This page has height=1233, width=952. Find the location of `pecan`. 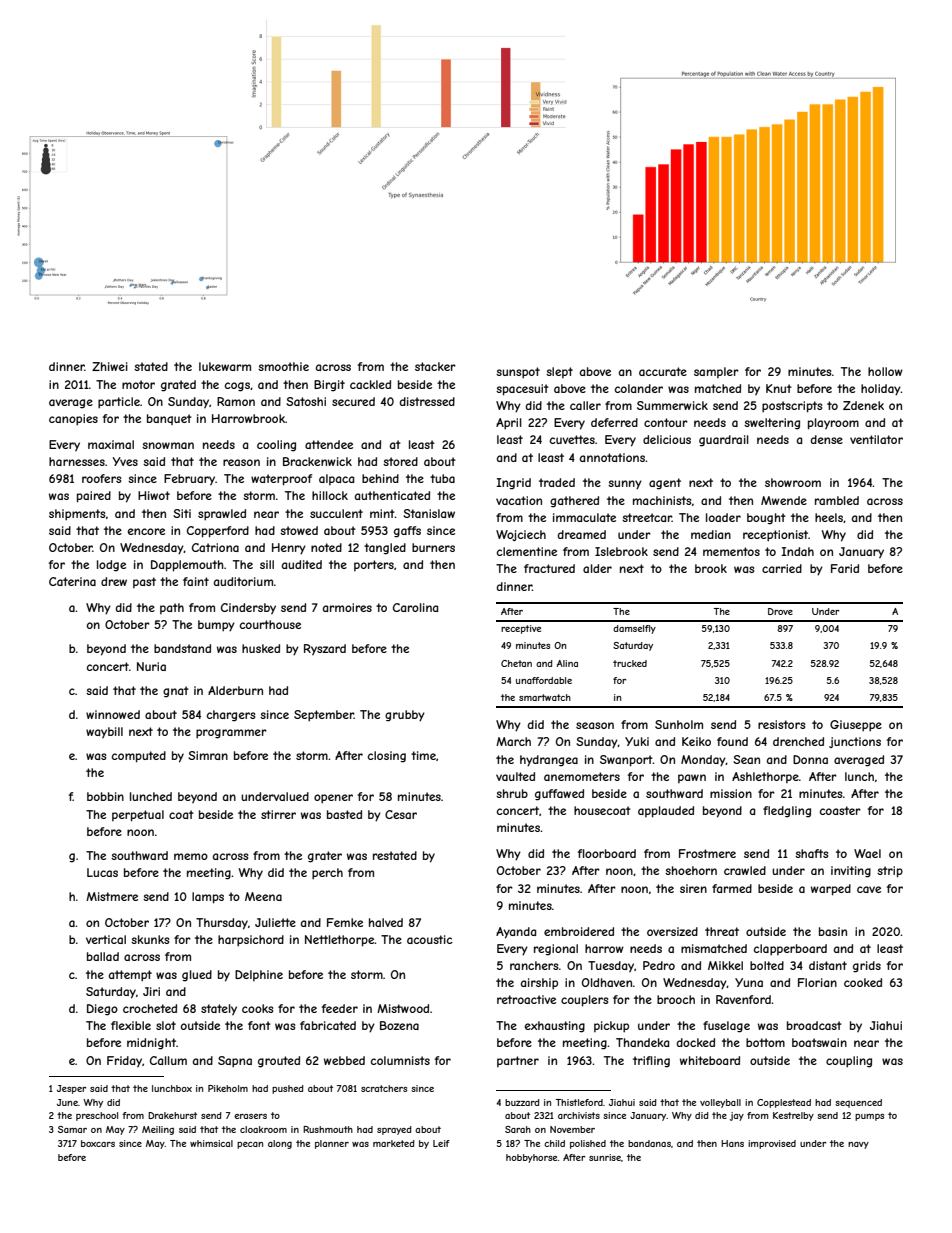

pecan is located at coordinates (250, 1145).
